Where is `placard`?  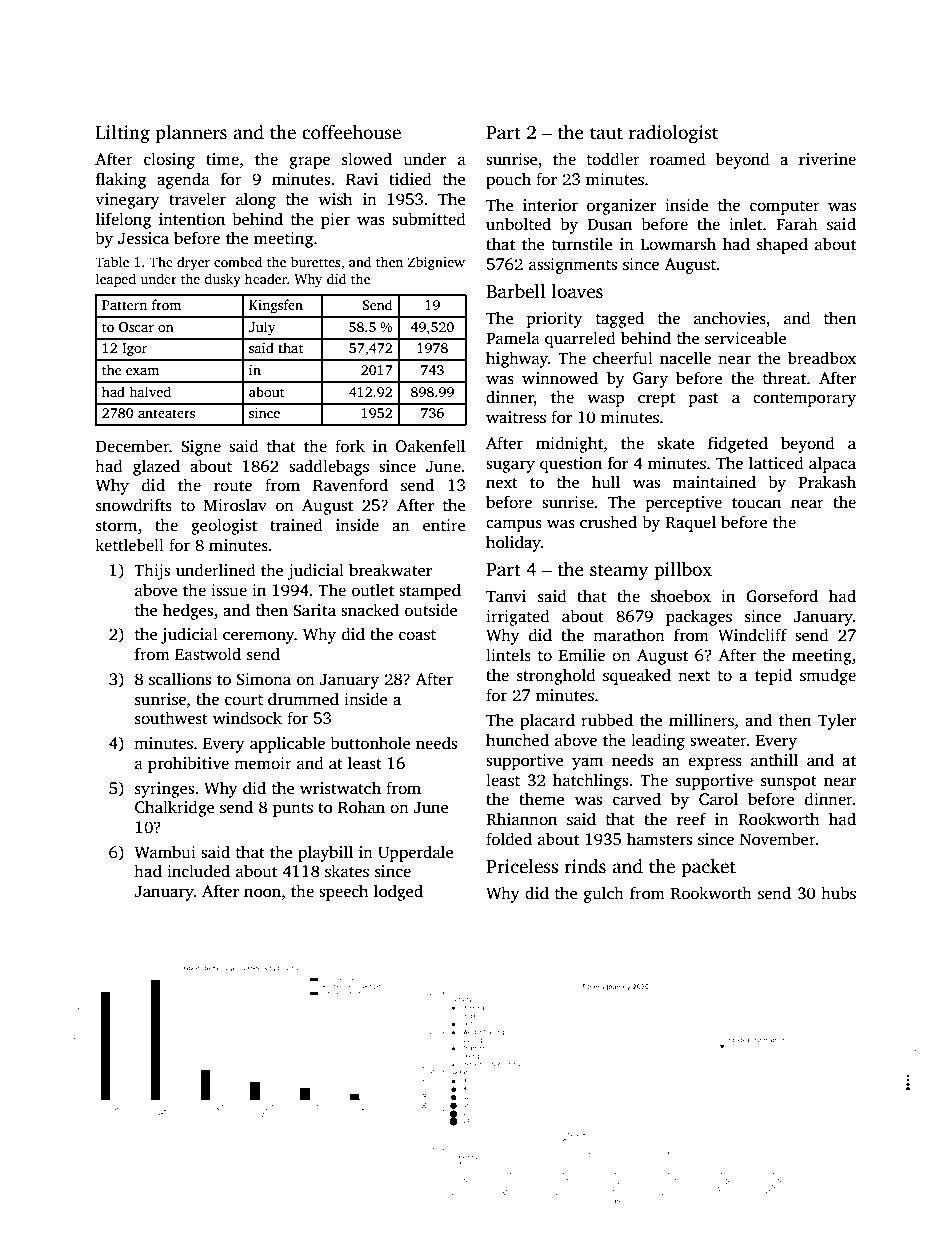 placard is located at coordinates (547, 721).
